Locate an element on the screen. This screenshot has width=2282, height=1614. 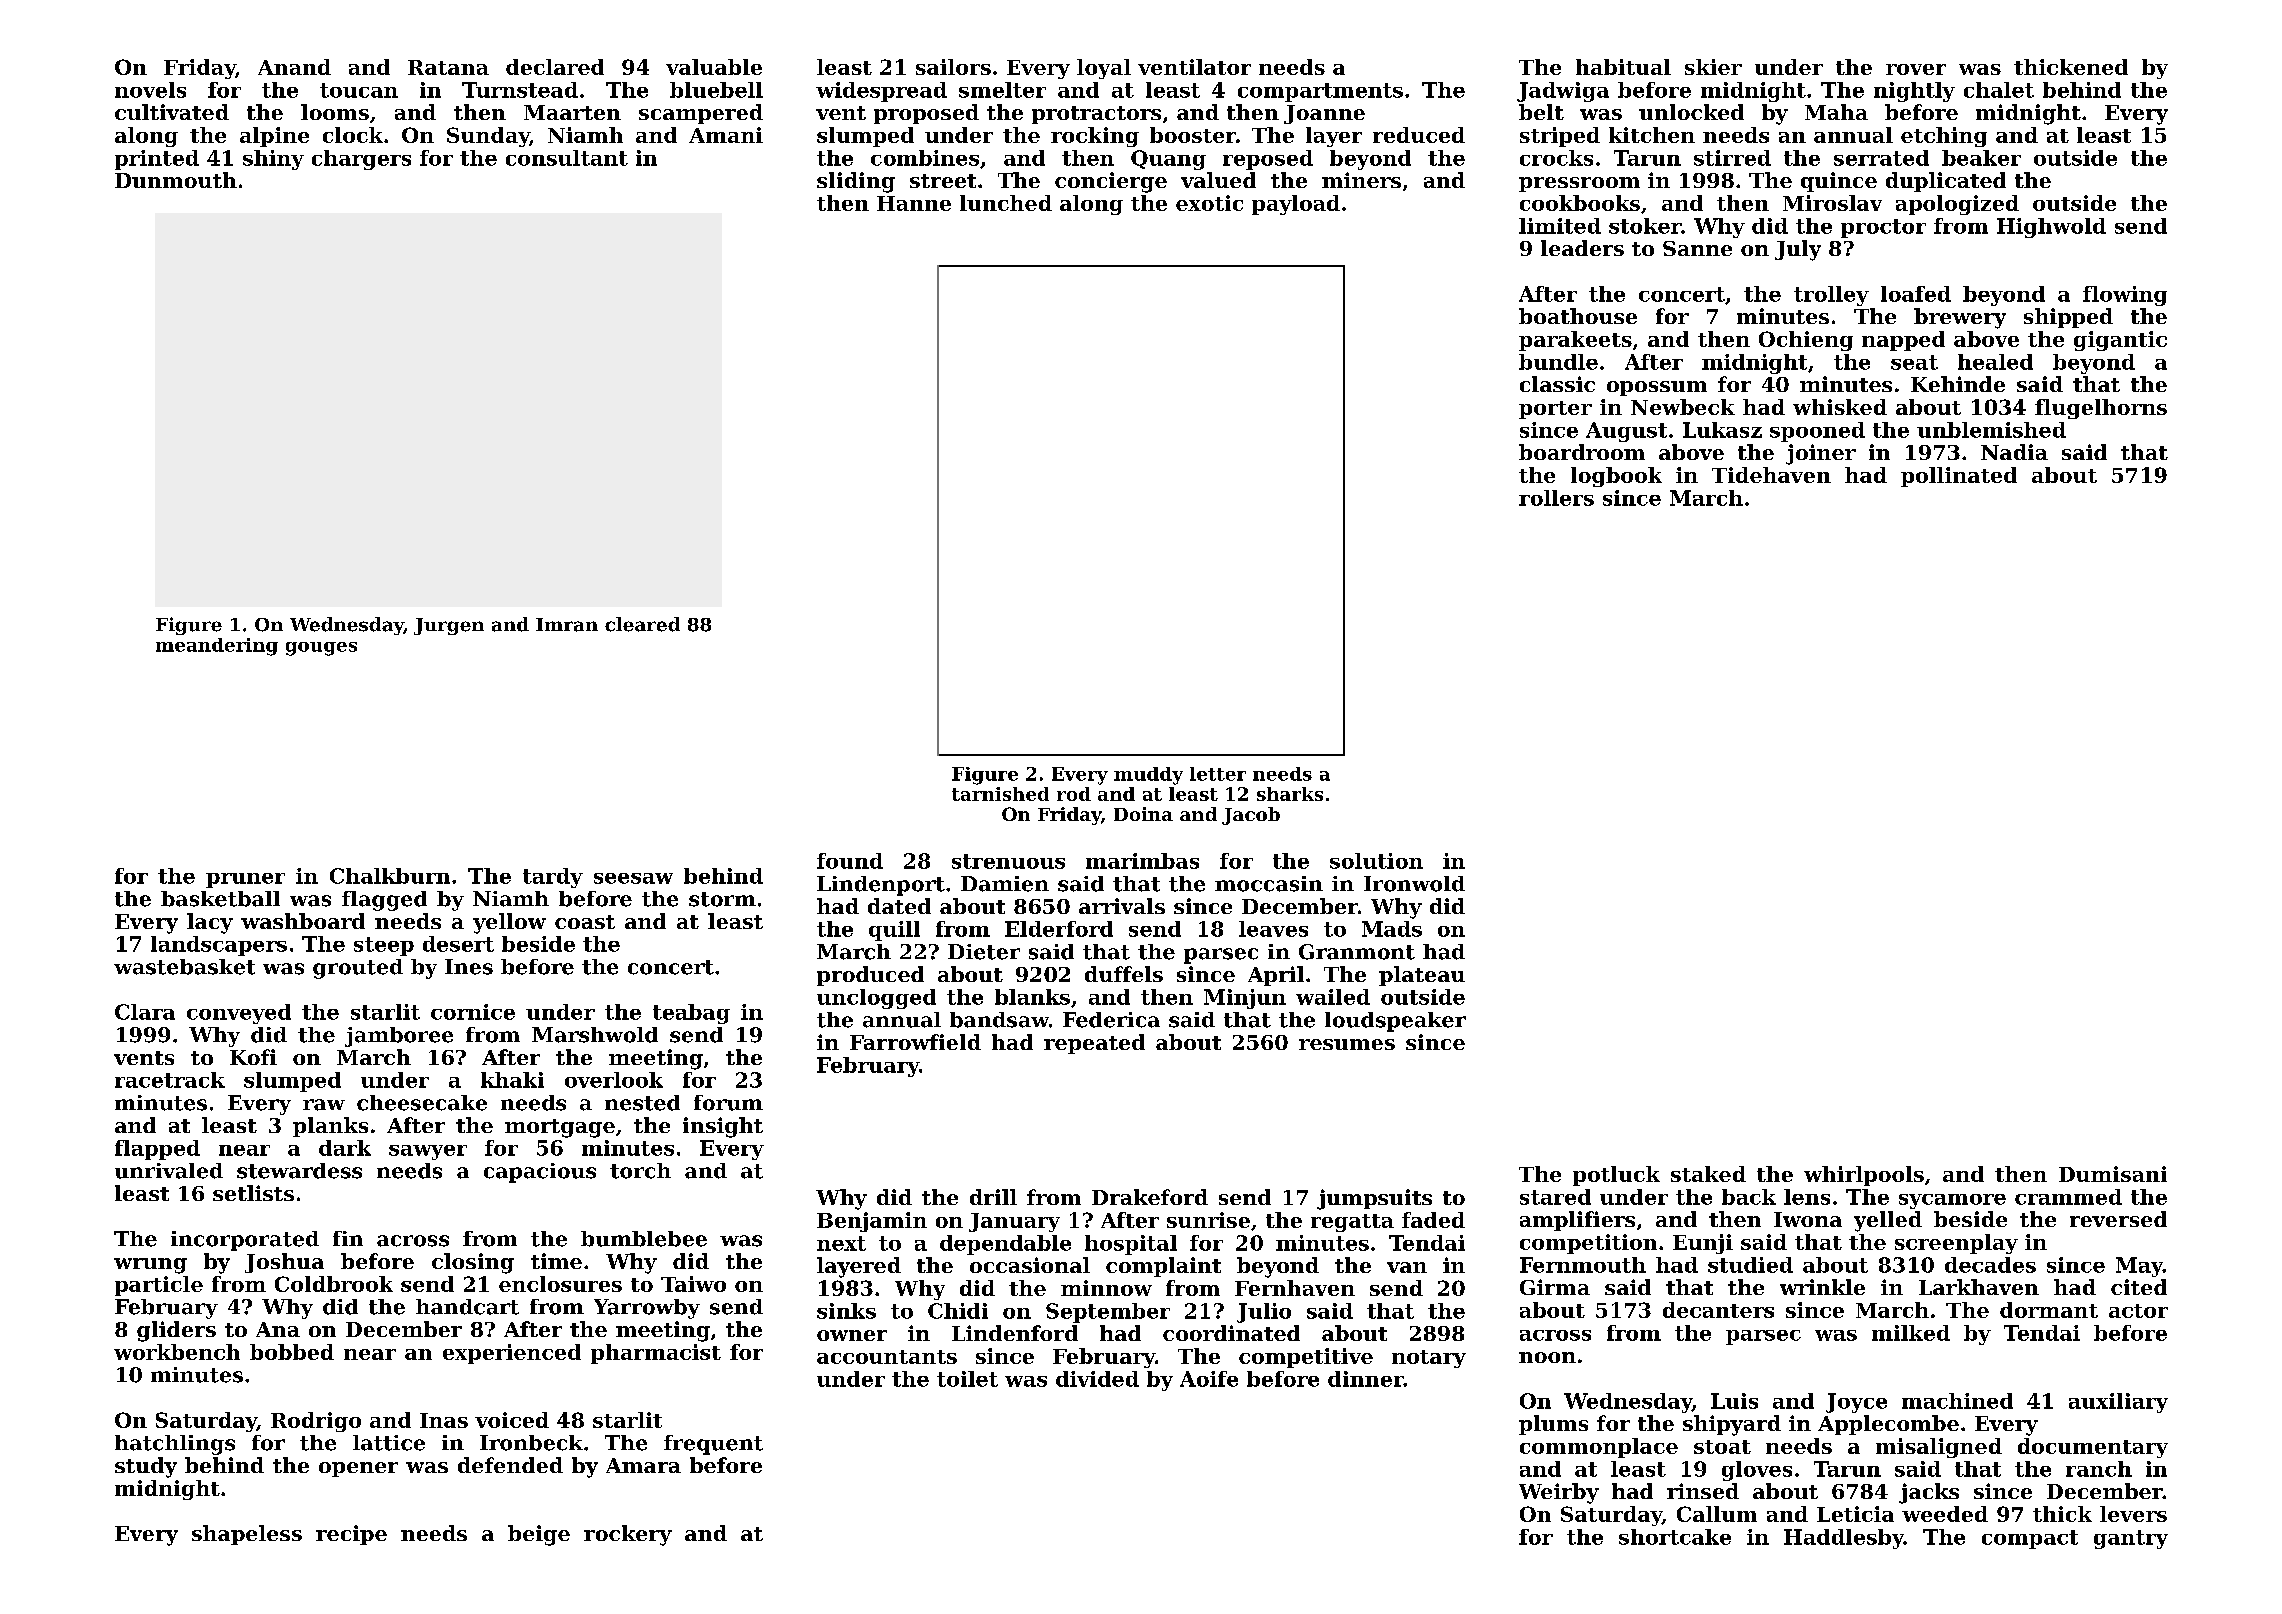
voiced is located at coordinates (512, 1420).
